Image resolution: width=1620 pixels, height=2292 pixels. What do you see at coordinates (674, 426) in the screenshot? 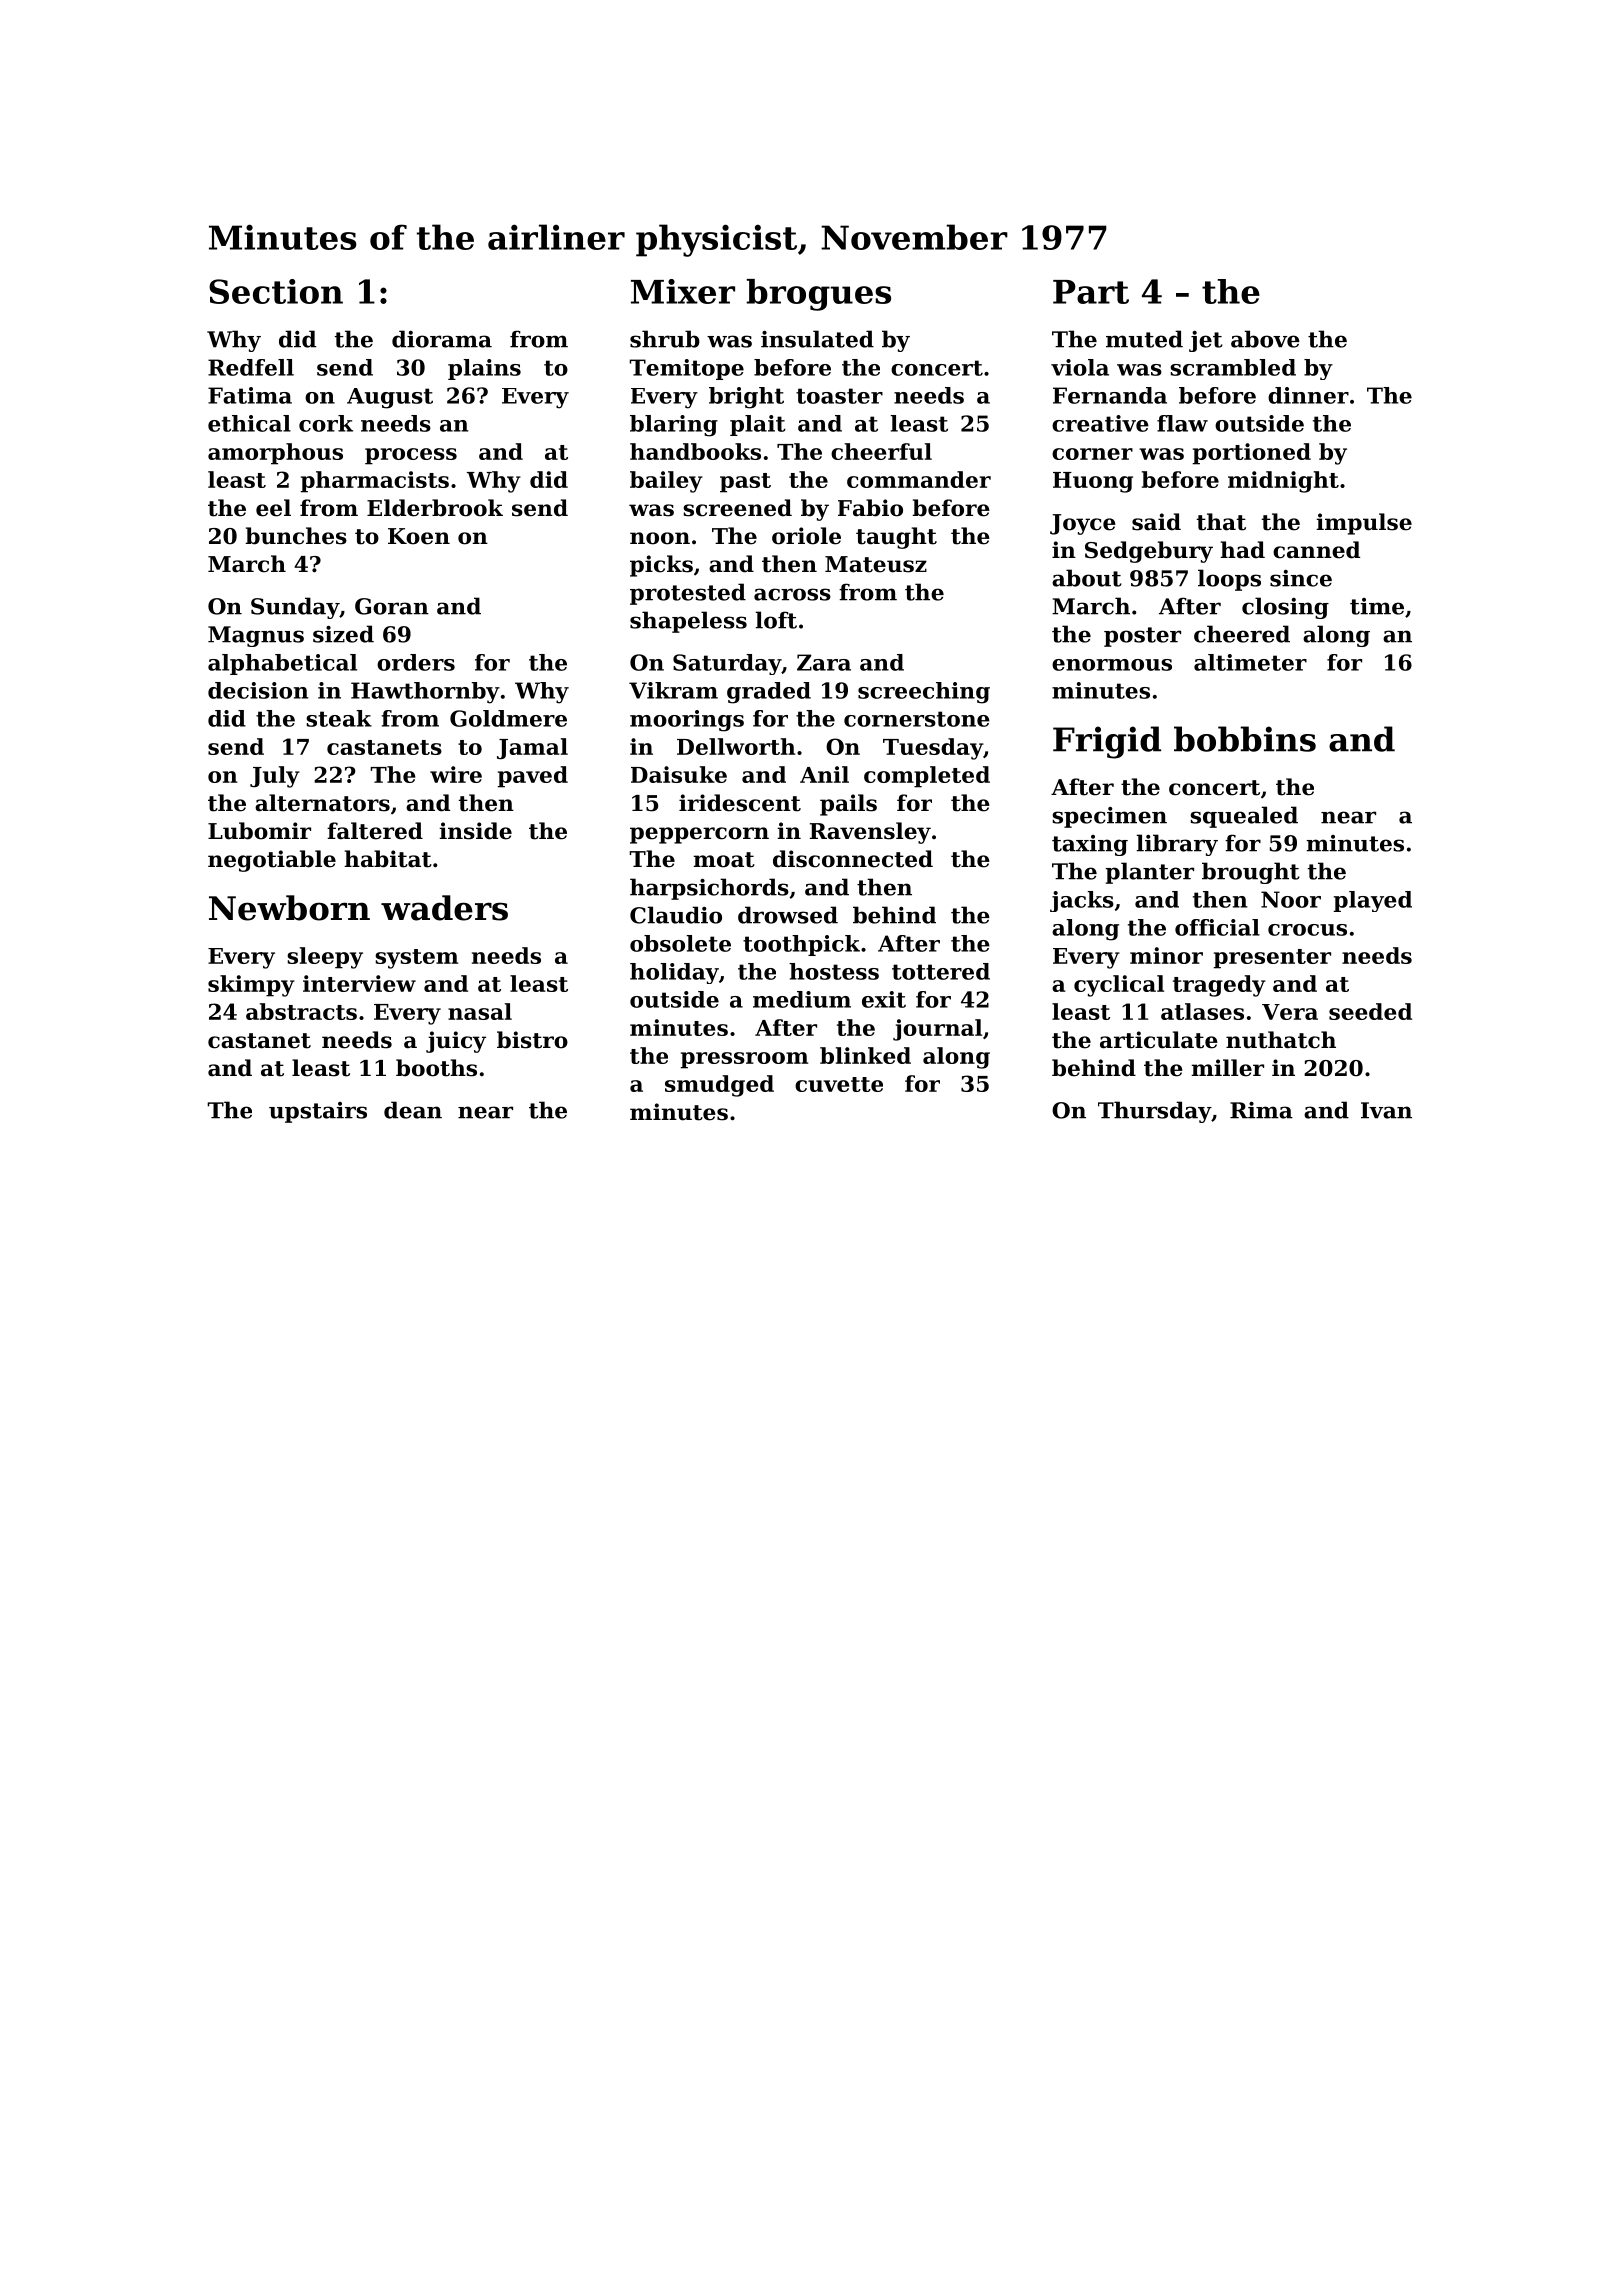
I see `blaring` at bounding box center [674, 426].
